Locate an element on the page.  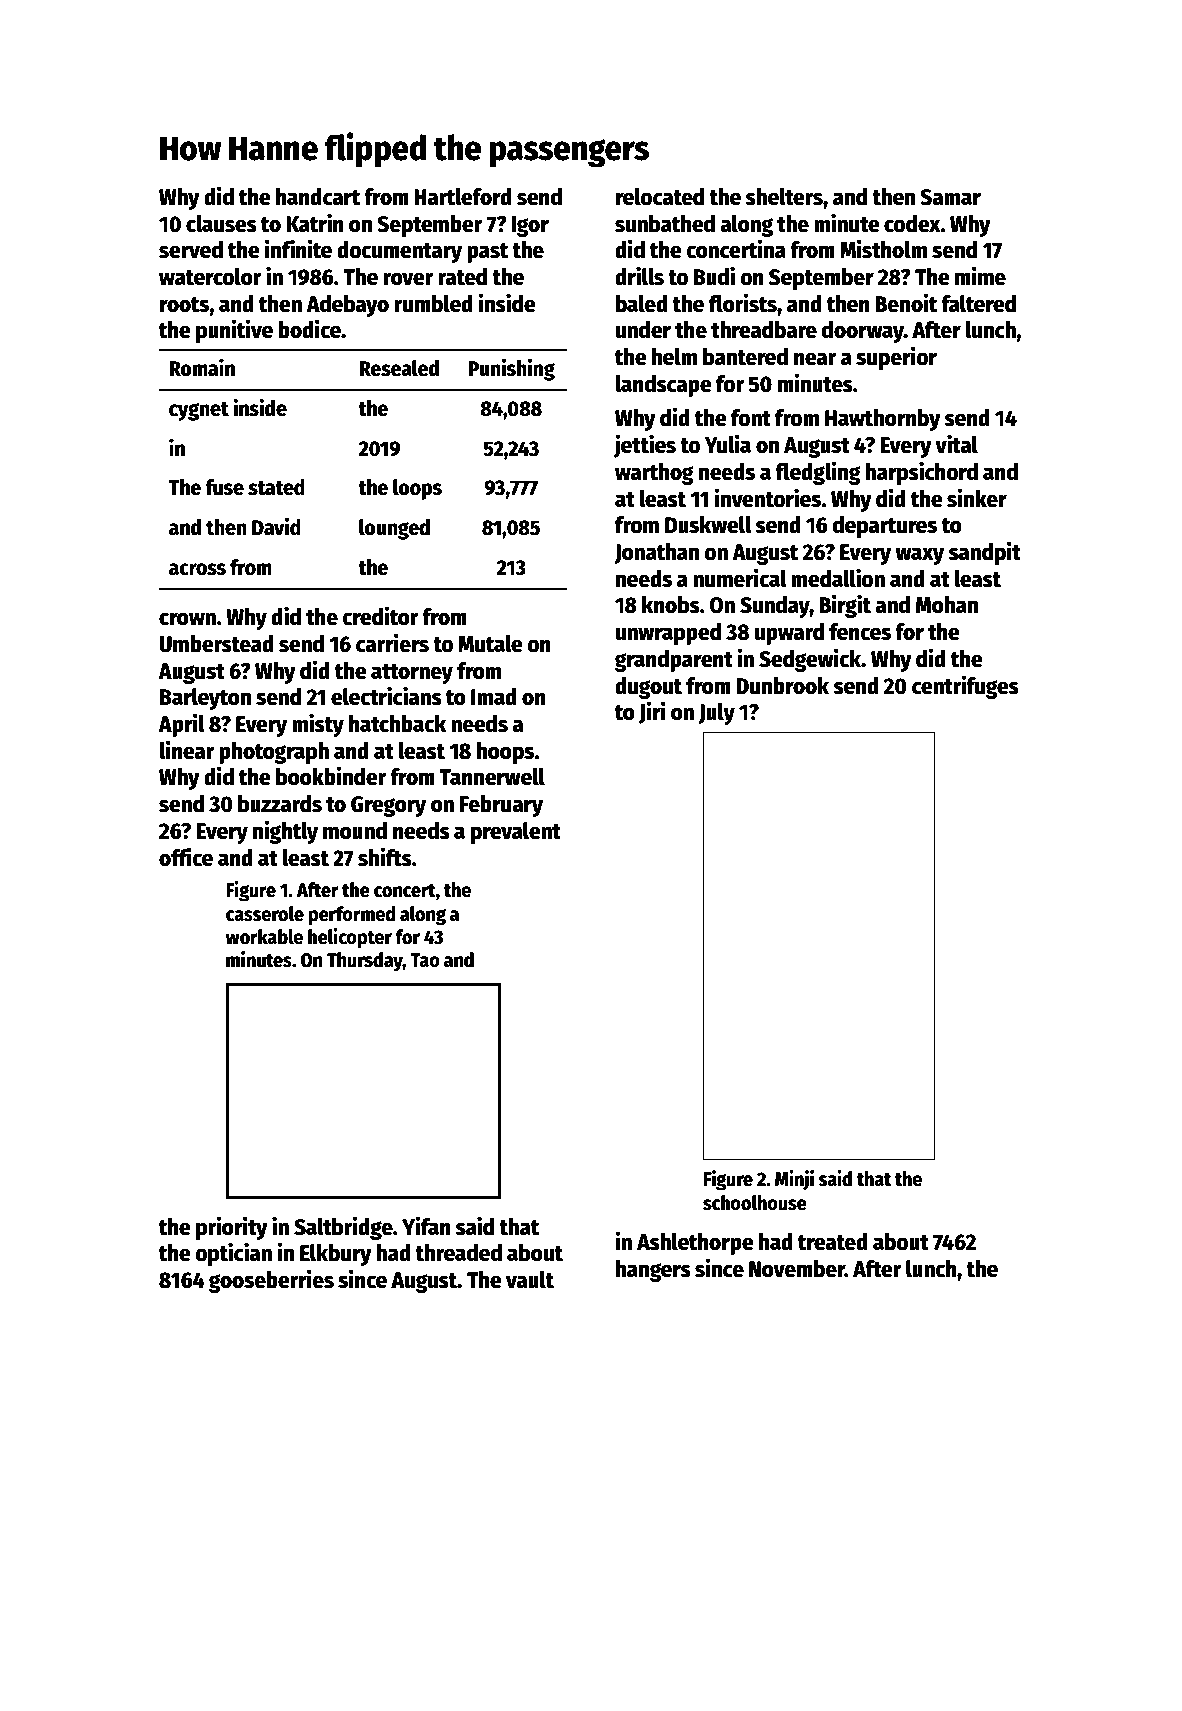
vault is located at coordinates (530, 1280).
